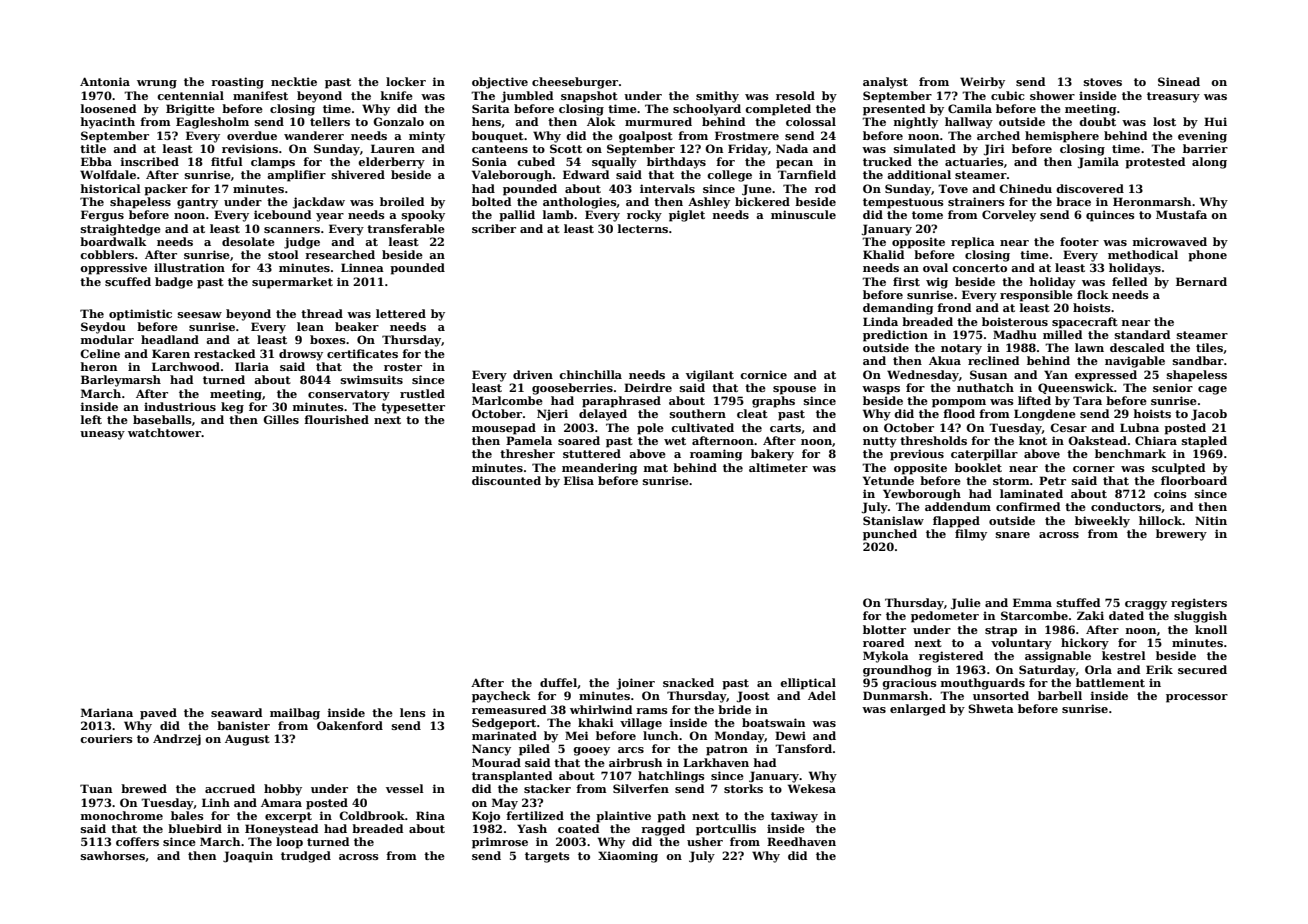 The width and height of the image is (1308, 924). Describe the element at coordinates (177, 740) in the image. I see `Andrzej` at that location.
